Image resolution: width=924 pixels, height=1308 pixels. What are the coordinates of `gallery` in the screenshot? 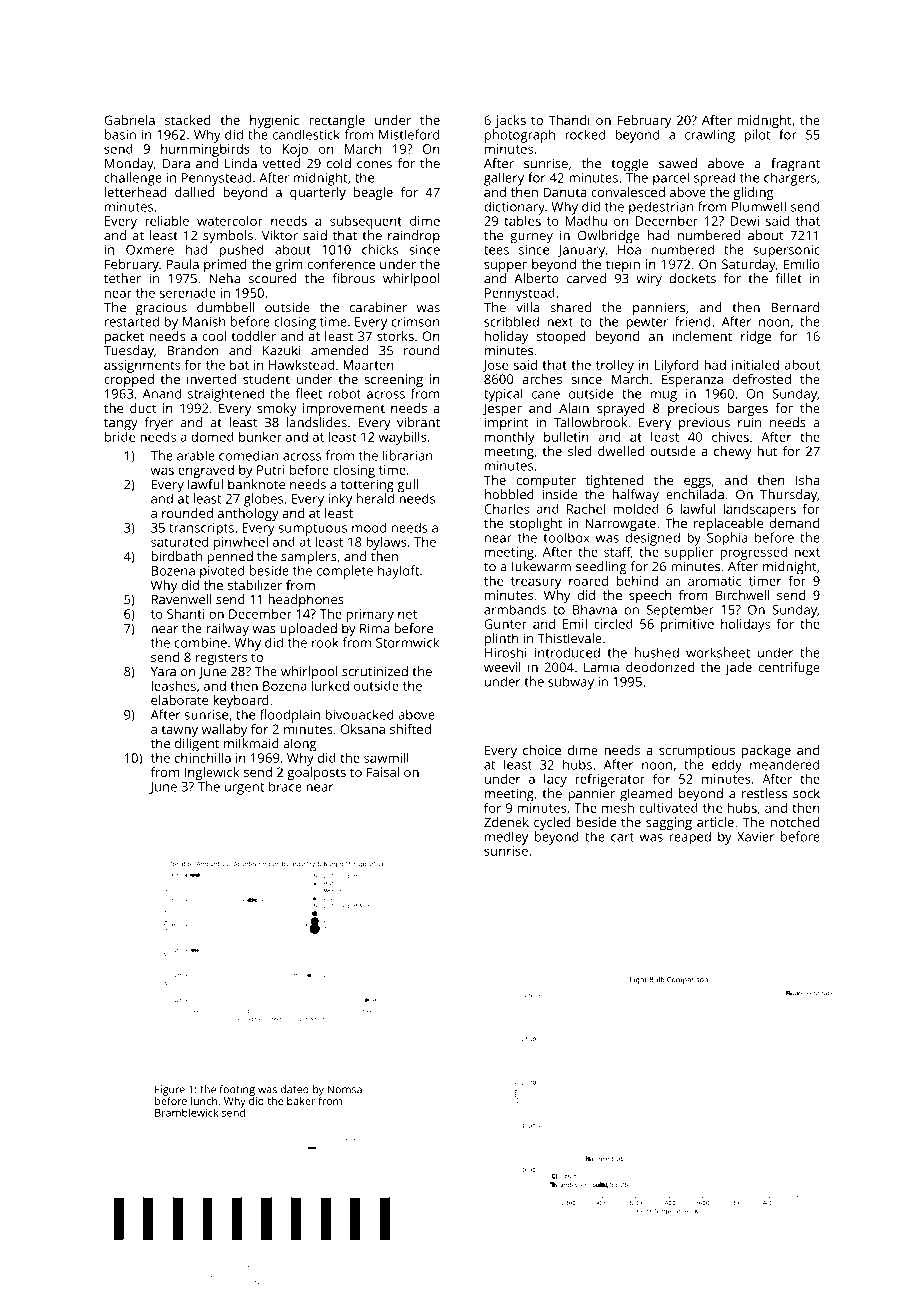 It's located at (504, 179).
